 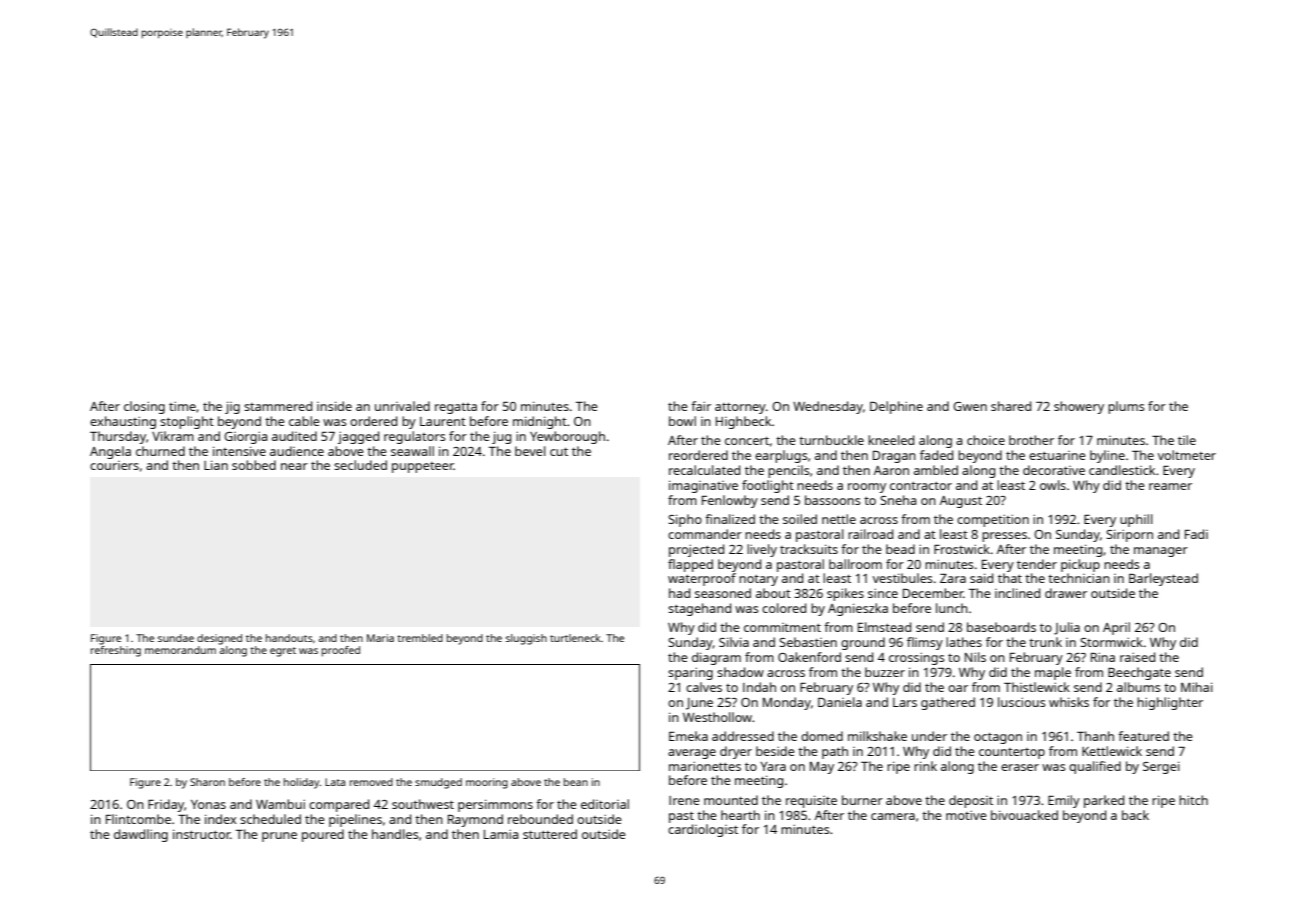 What do you see at coordinates (283, 652) in the page?
I see `egret` at bounding box center [283, 652].
